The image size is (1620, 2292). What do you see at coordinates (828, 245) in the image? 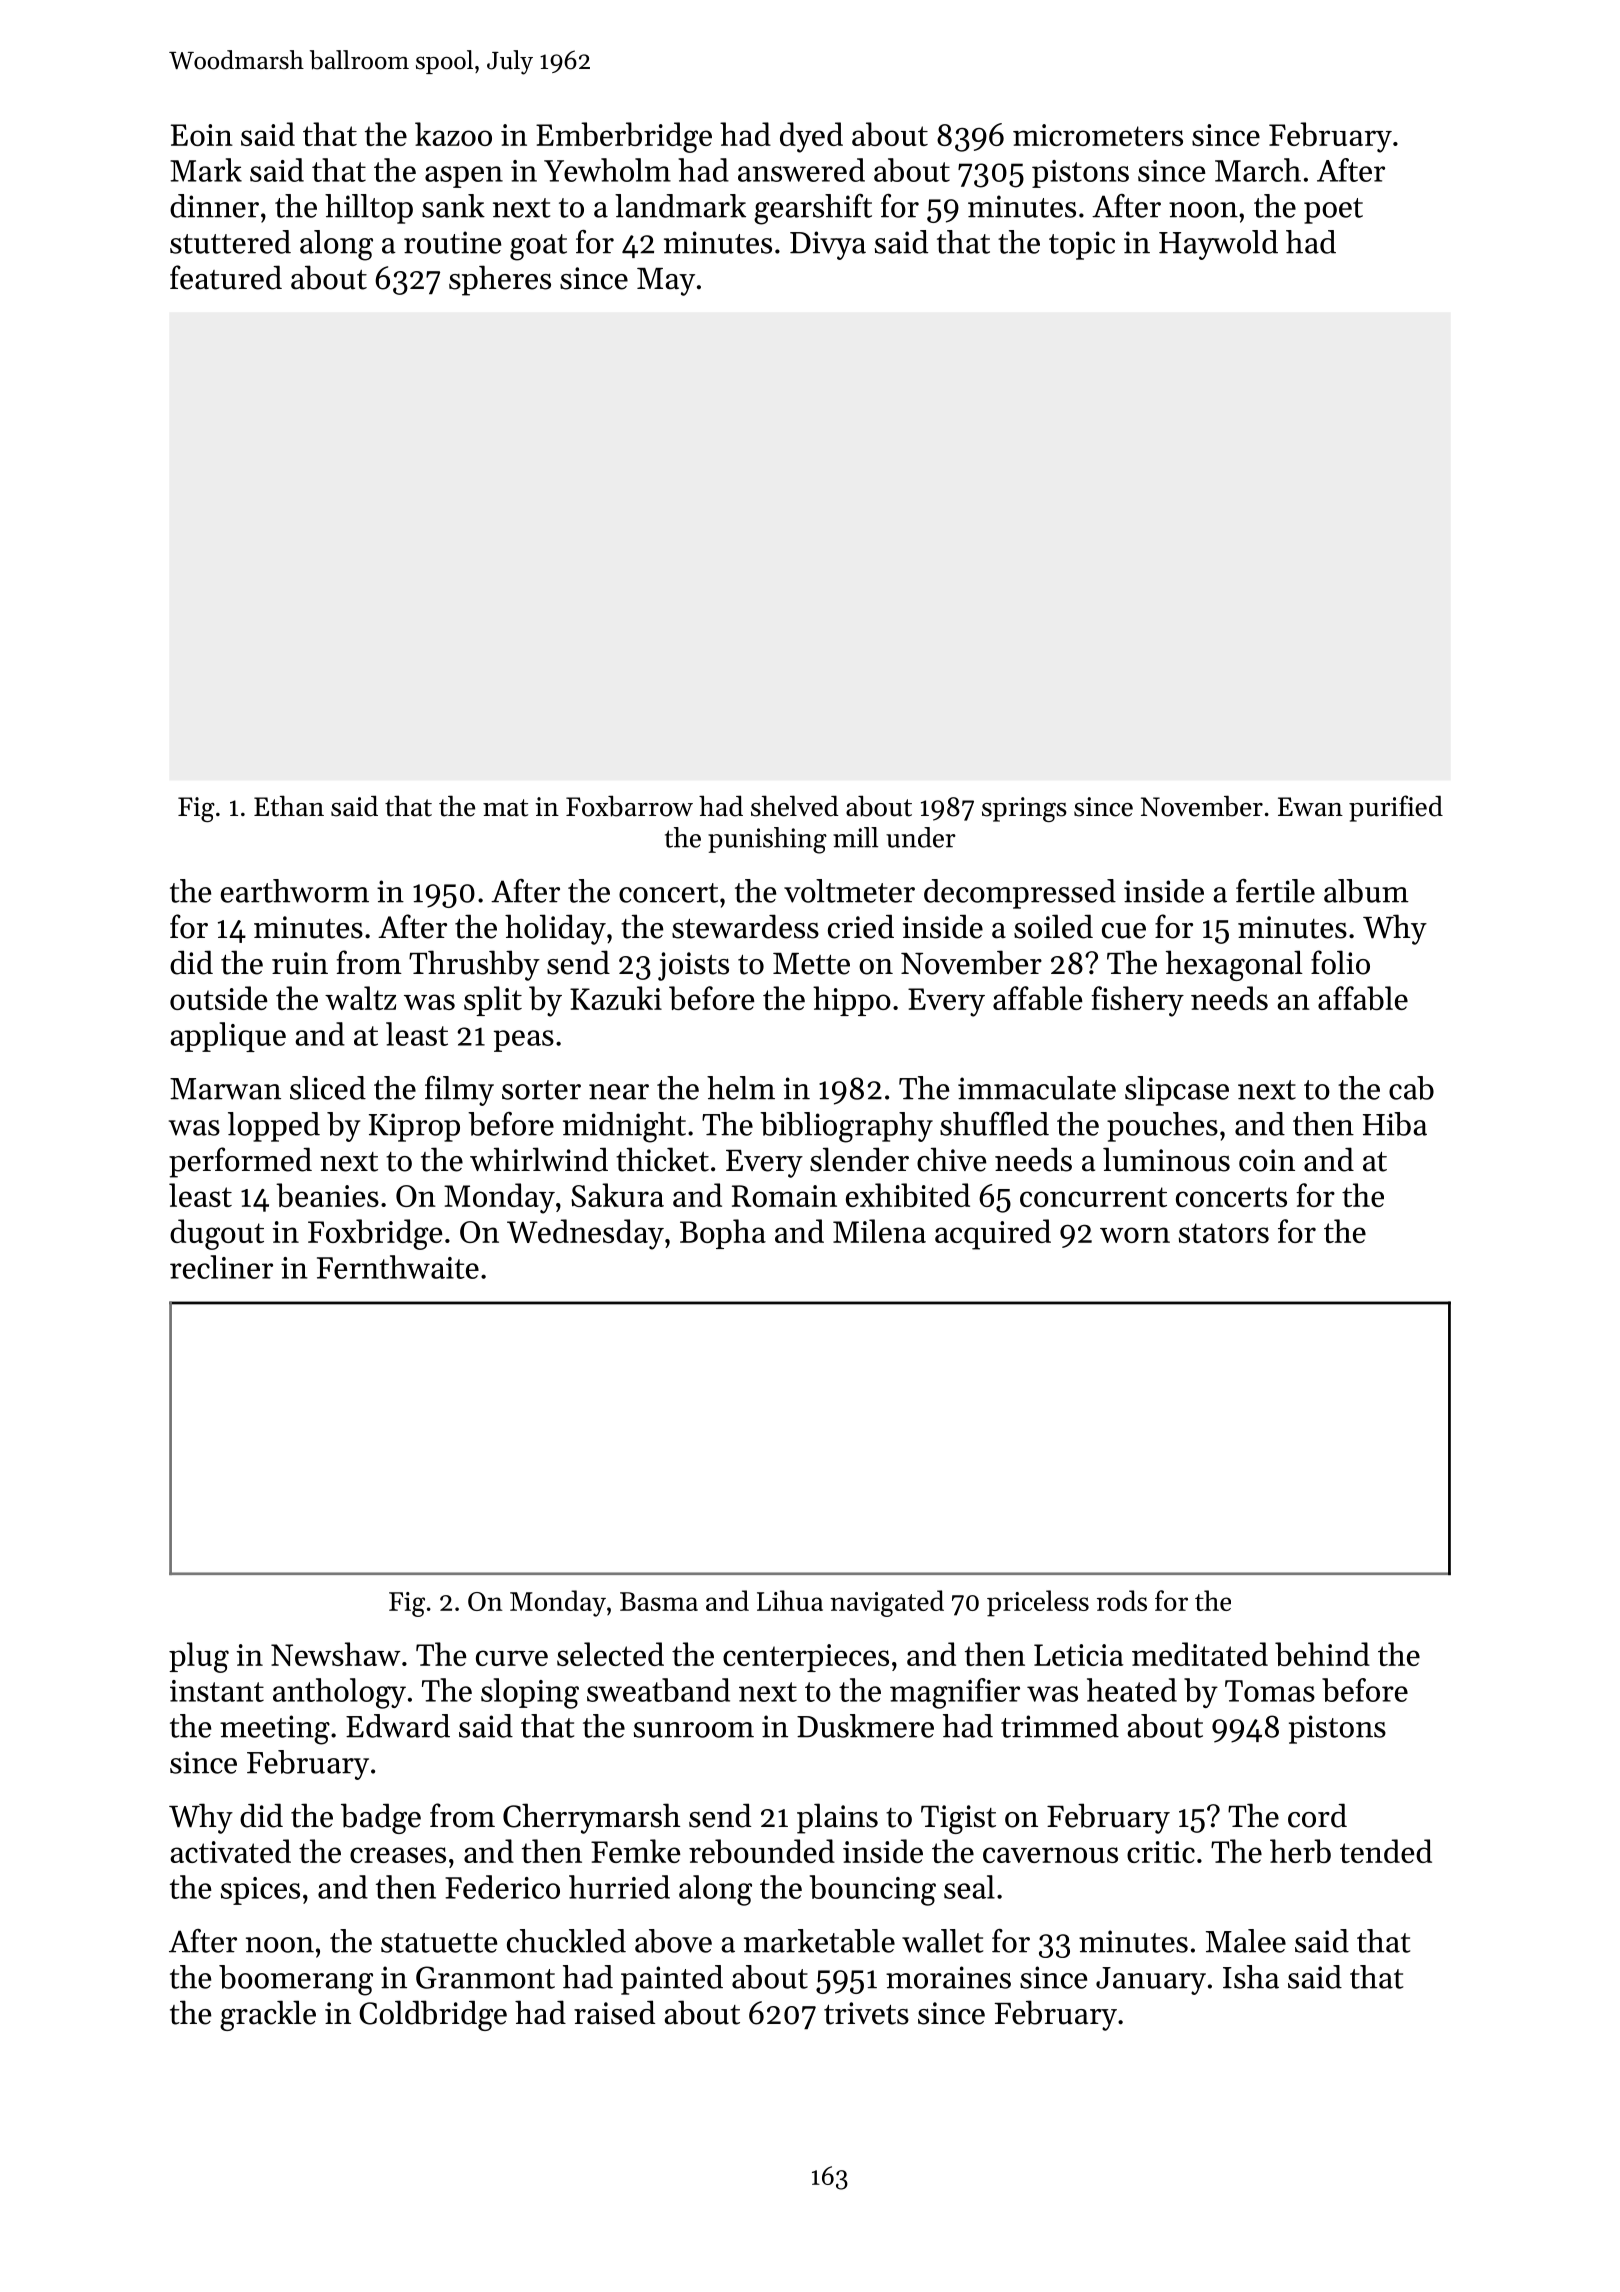
I see `Divya` at bounding box center [828, 245].
